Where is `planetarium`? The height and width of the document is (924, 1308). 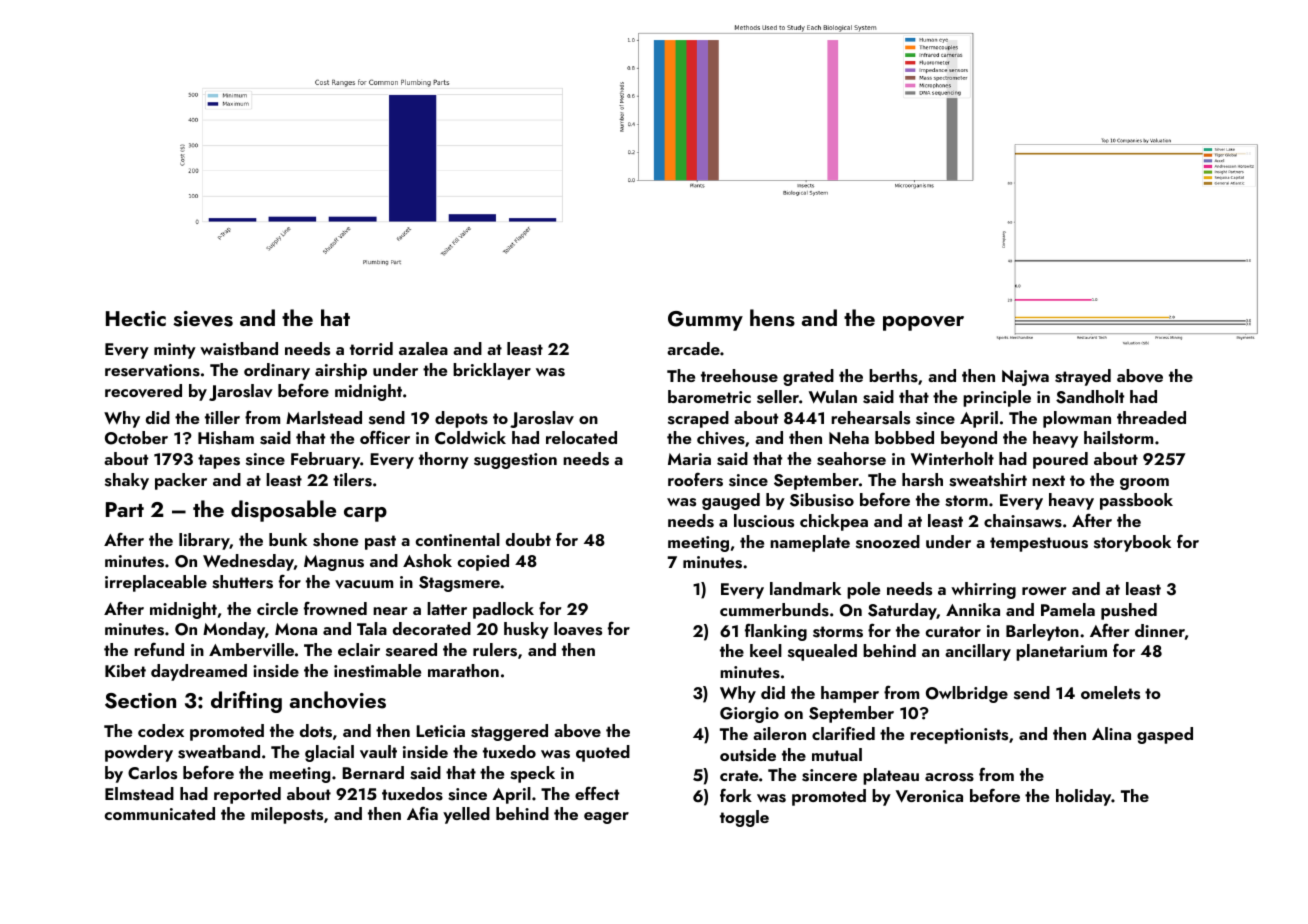
planetarium is located at coordinates (1061, 652).
